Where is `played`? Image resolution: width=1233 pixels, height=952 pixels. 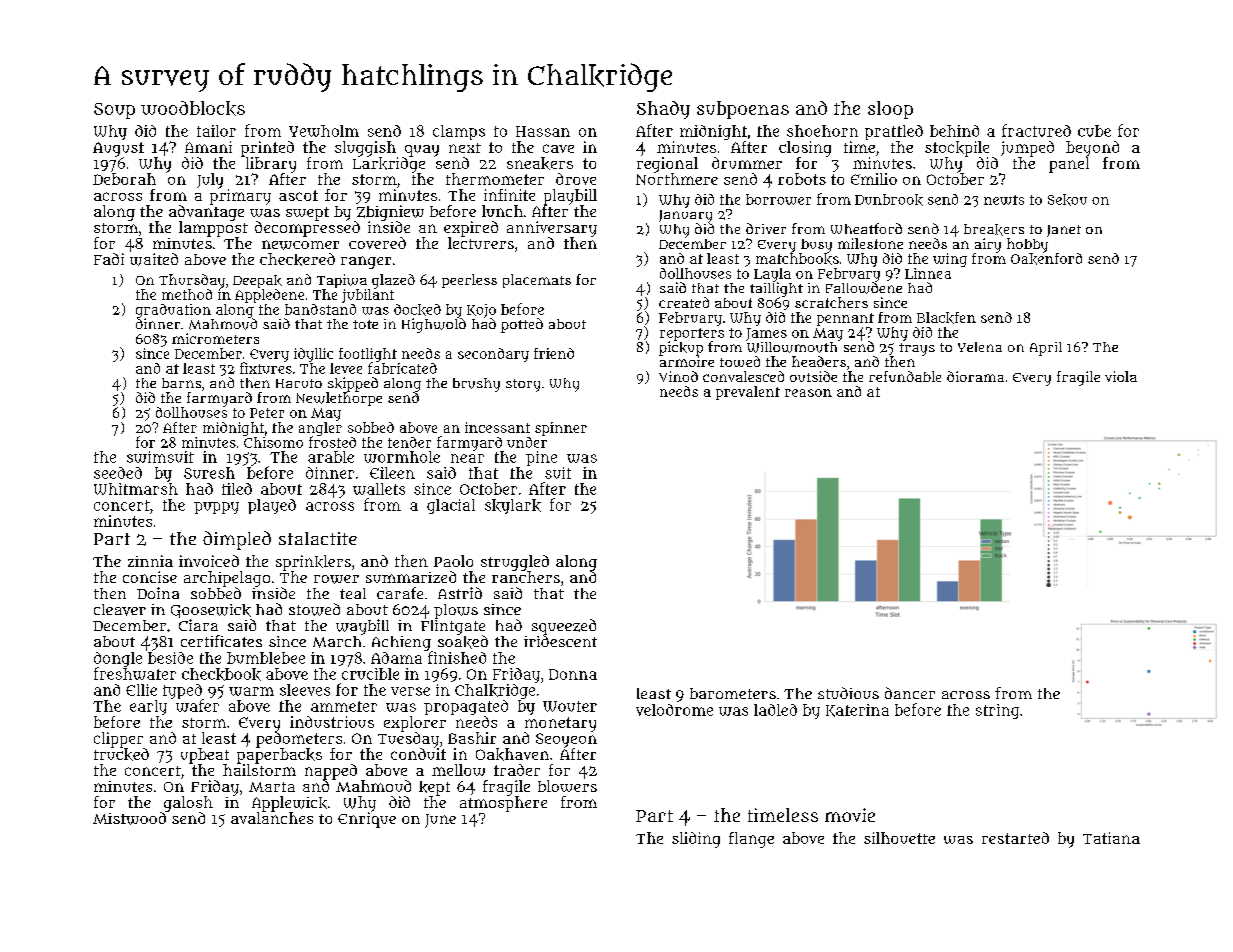 played is located at coordinates (272, 506).
